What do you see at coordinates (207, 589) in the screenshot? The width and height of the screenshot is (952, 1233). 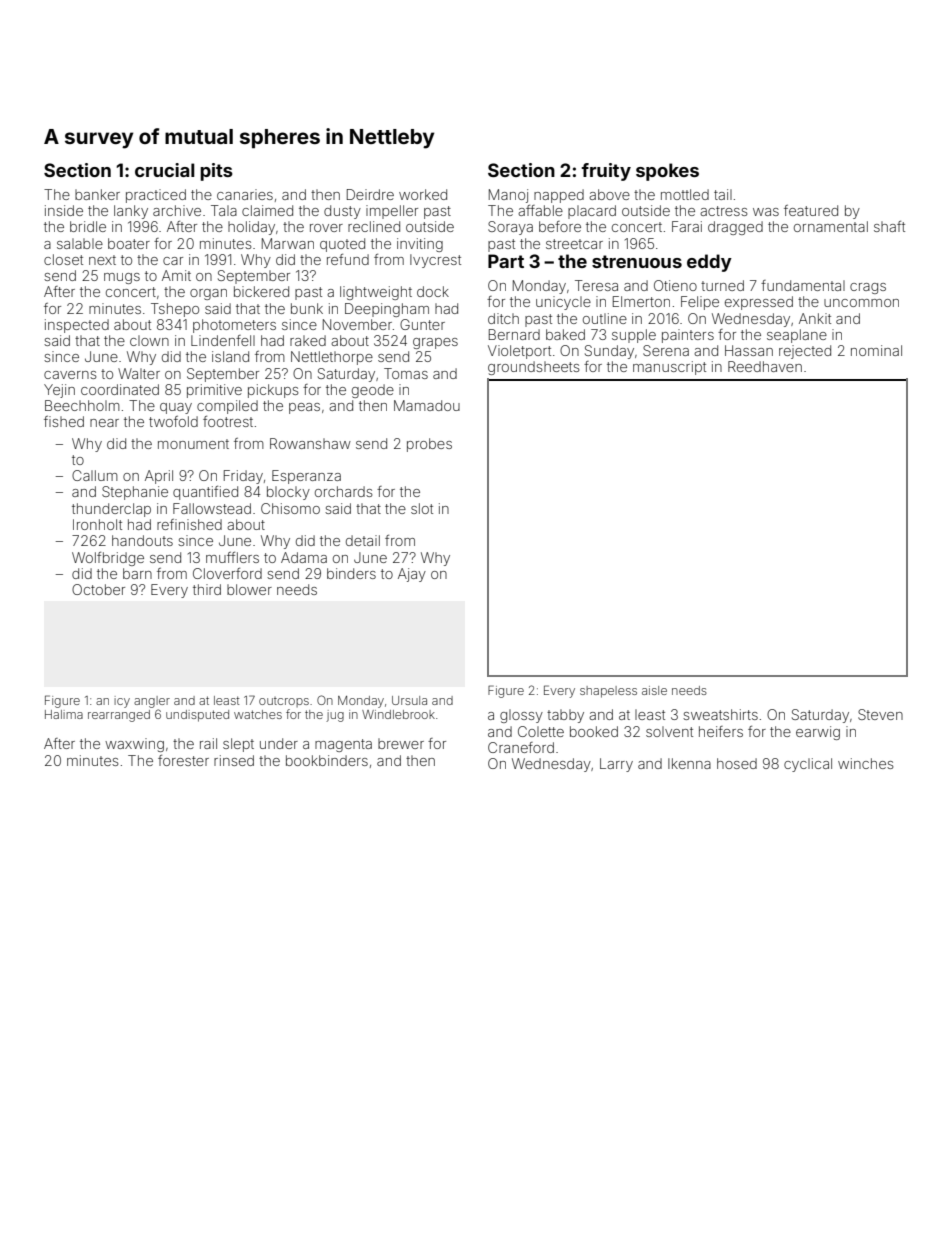 I see `third` at bounding box center [207, 589].
